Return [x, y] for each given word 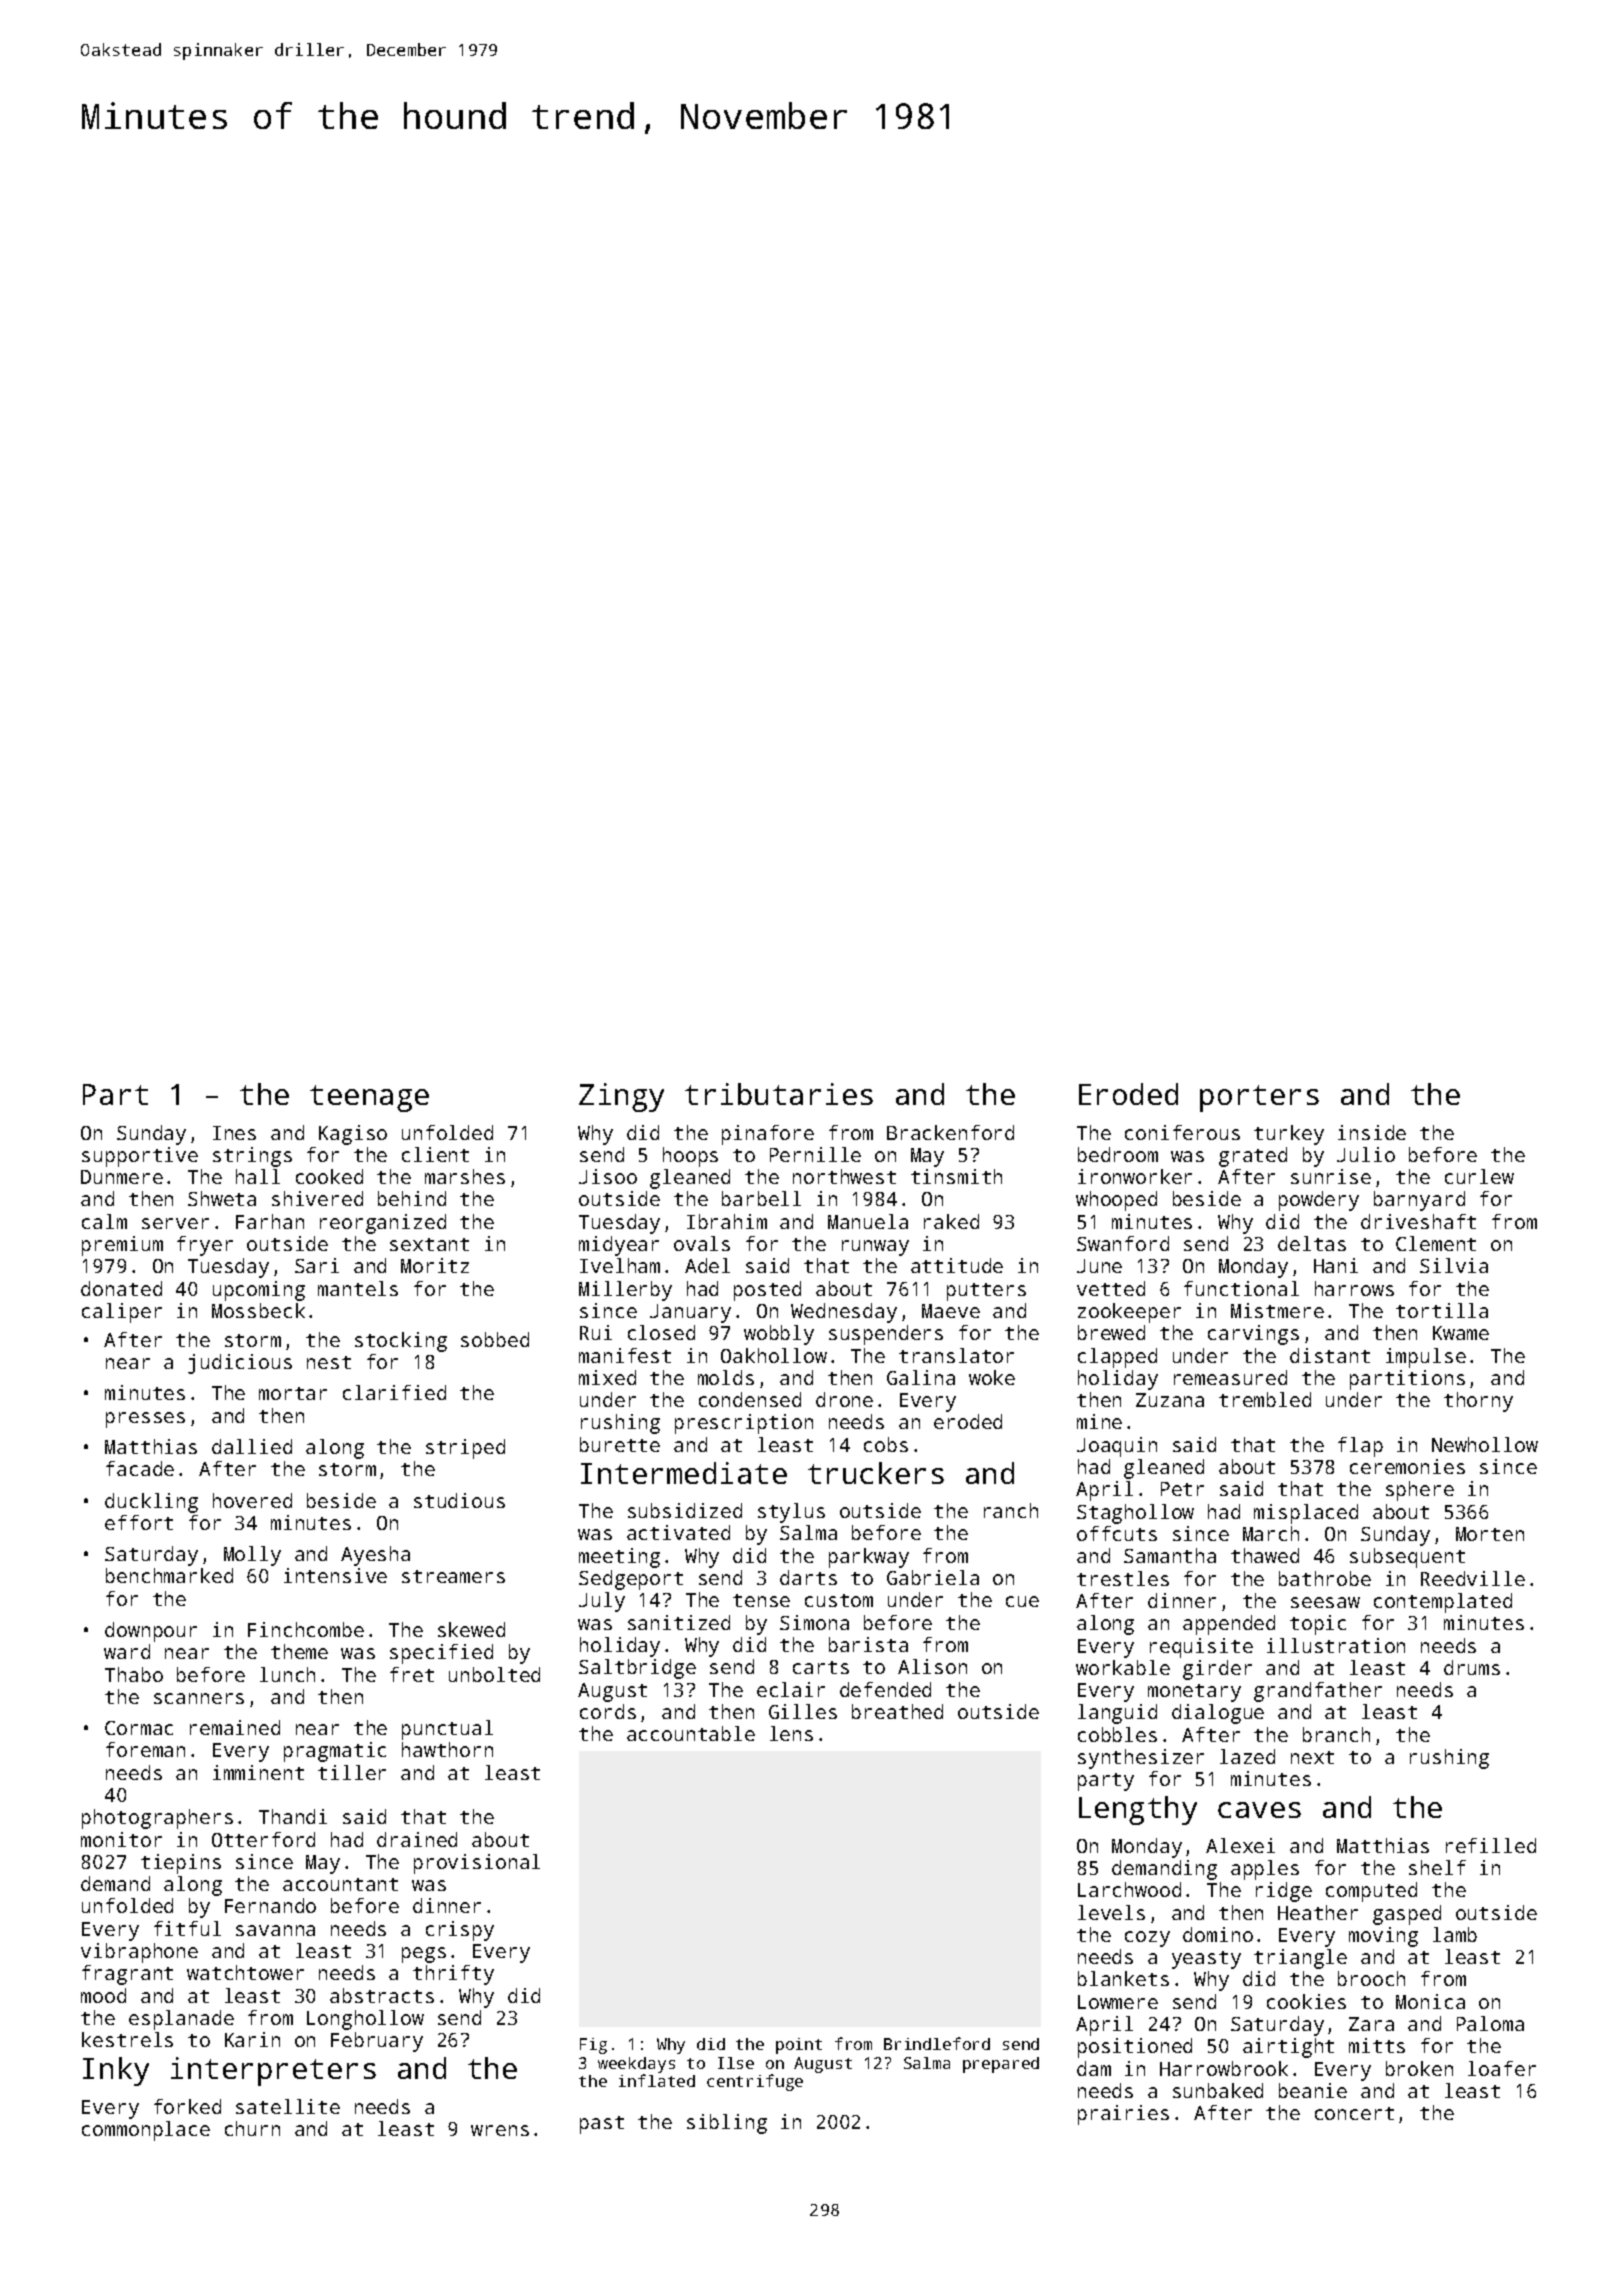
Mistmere [1277, 1310]
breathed [897, 1711]
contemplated [1443, 1603]
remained [235, 1727]
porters [1259, 1098]
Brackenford [950, 1132]
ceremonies [1407, 1466]
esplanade [181, 2020]
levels [1111, 1912]
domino [1218, 1934]
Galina [921, 1377]
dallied [252, 1446]
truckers [876, 1473]
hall [258, 1176]
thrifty [453, 1975]
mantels [358, 1288]
